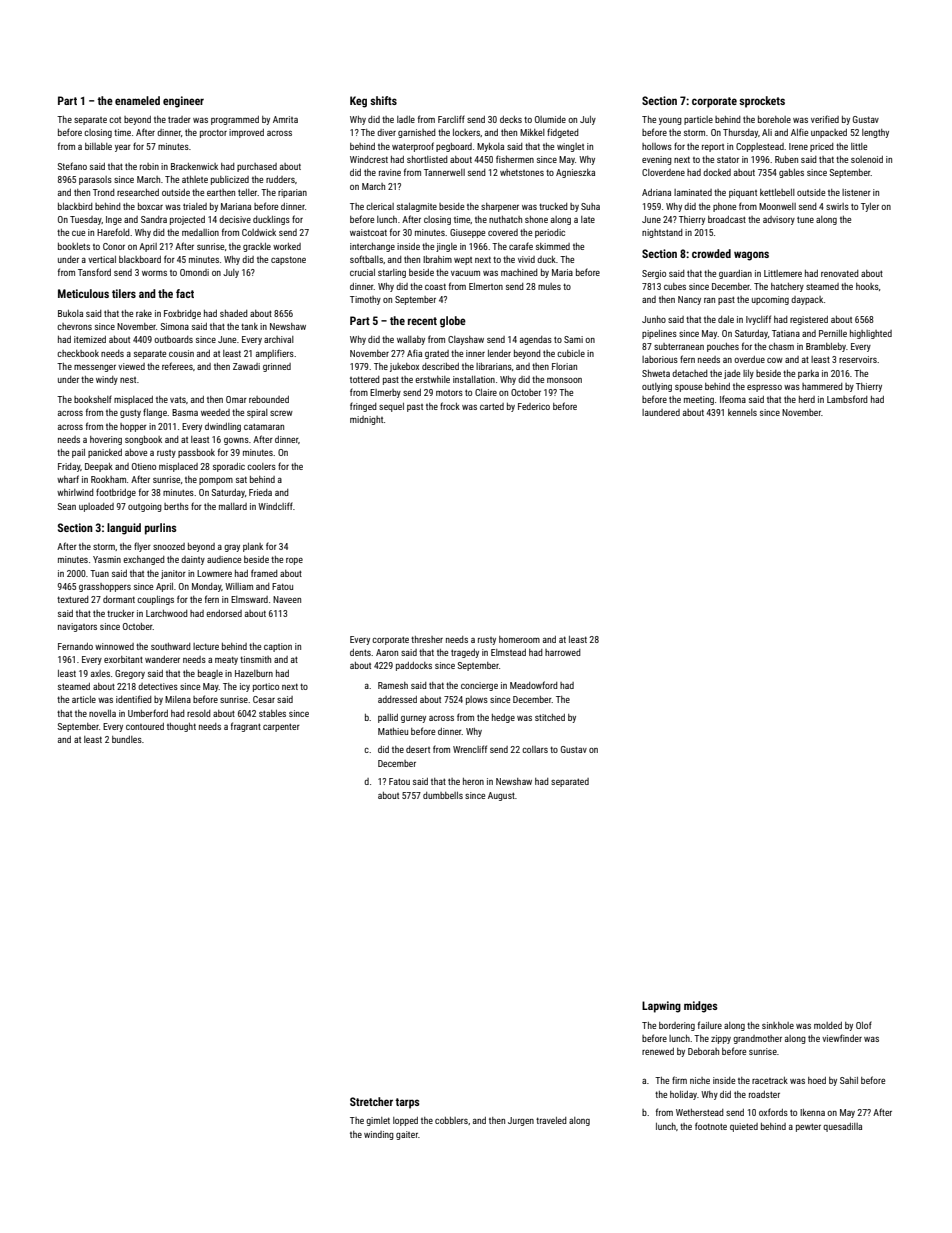  I want to click on Ramesh, so click(393, 685).
